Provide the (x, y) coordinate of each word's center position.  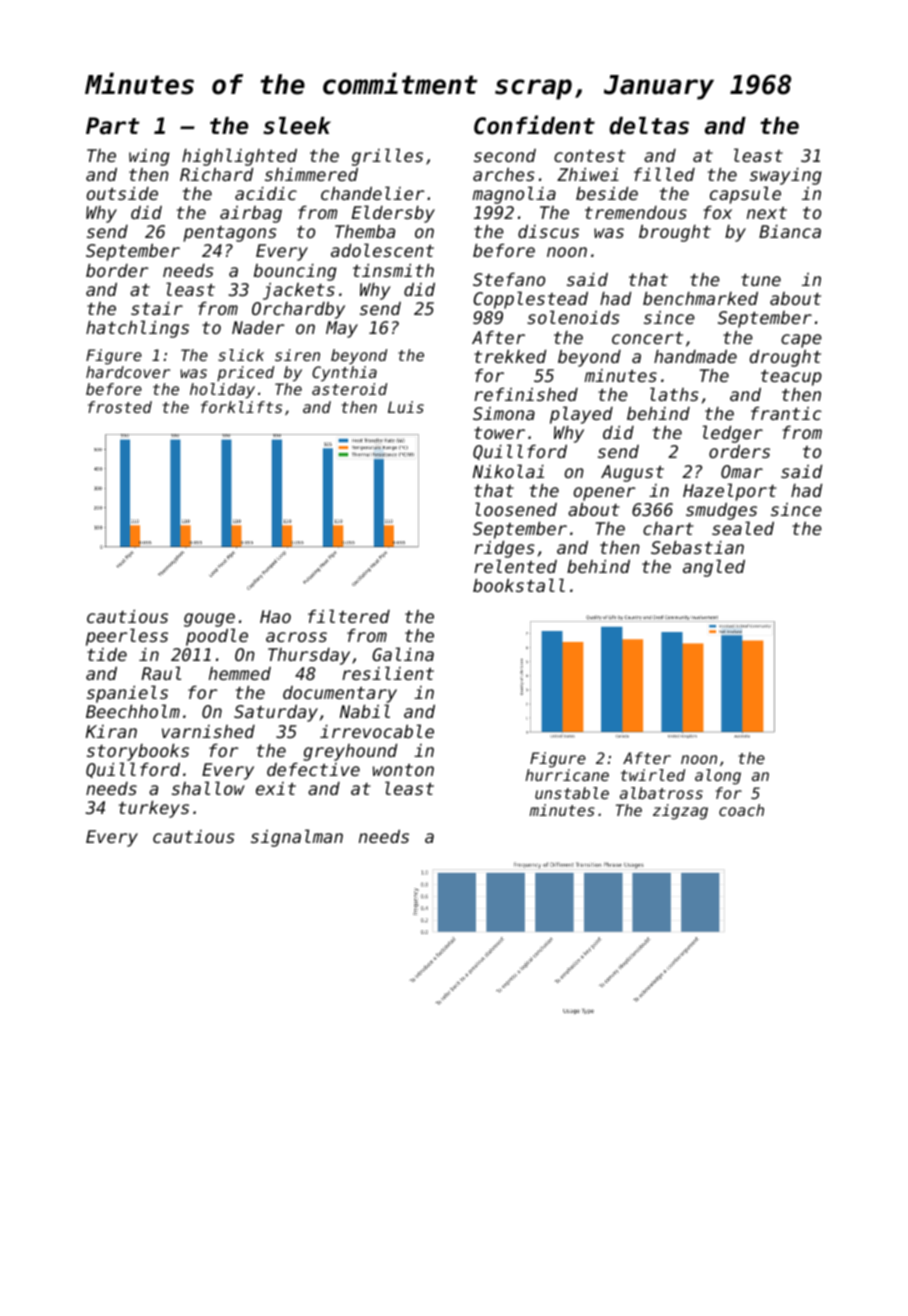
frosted (120, 407)
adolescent (382, 250)
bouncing (295, 272)
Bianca (790, 231)
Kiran (111, 731)
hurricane (567, 775)
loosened (516, 509)
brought (675, 233)
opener (604, 494)
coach (741, 810)
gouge (209, 620)
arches (504, 174)
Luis (406, 407)
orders (739, 451)
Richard (216, 174)
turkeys (154, 809)
